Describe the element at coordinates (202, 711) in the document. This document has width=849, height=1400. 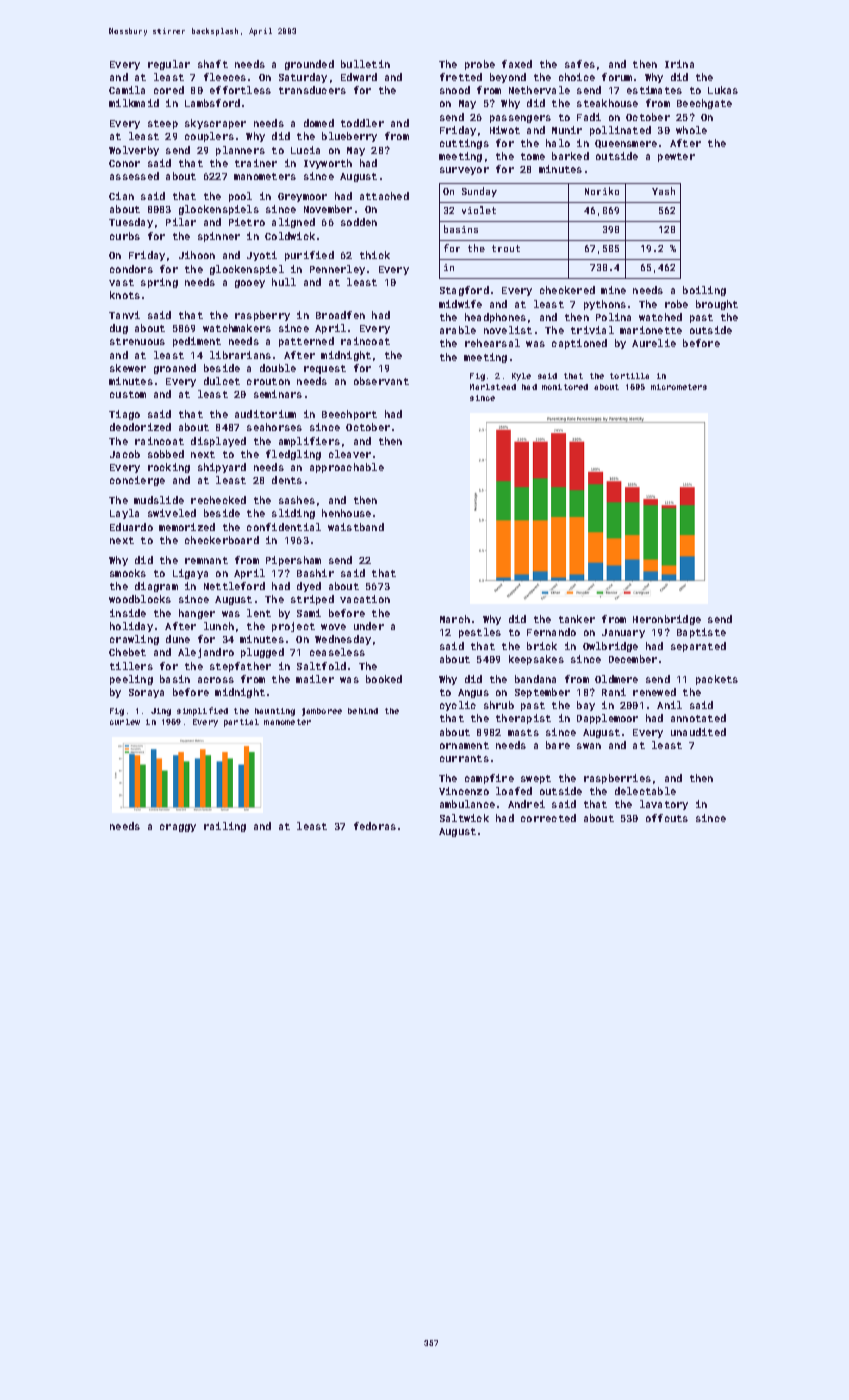
I see `simplified` at that location.
